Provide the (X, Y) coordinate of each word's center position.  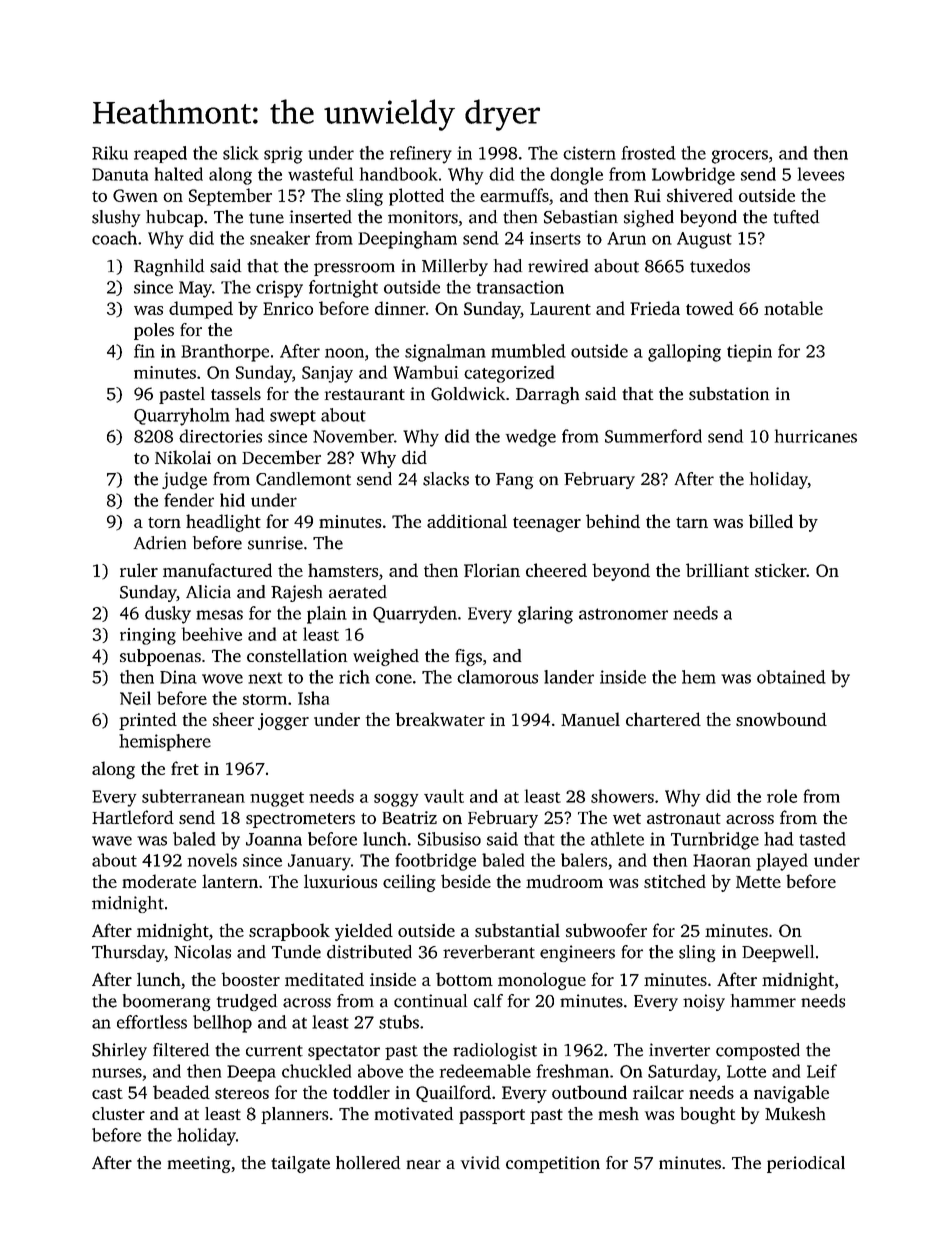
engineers (577, 953)
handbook (399, 174)
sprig (283, 155)
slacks (446, 479)
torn (164, 522)
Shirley (119, 1051)
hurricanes (816, 436)
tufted (796, 217)
